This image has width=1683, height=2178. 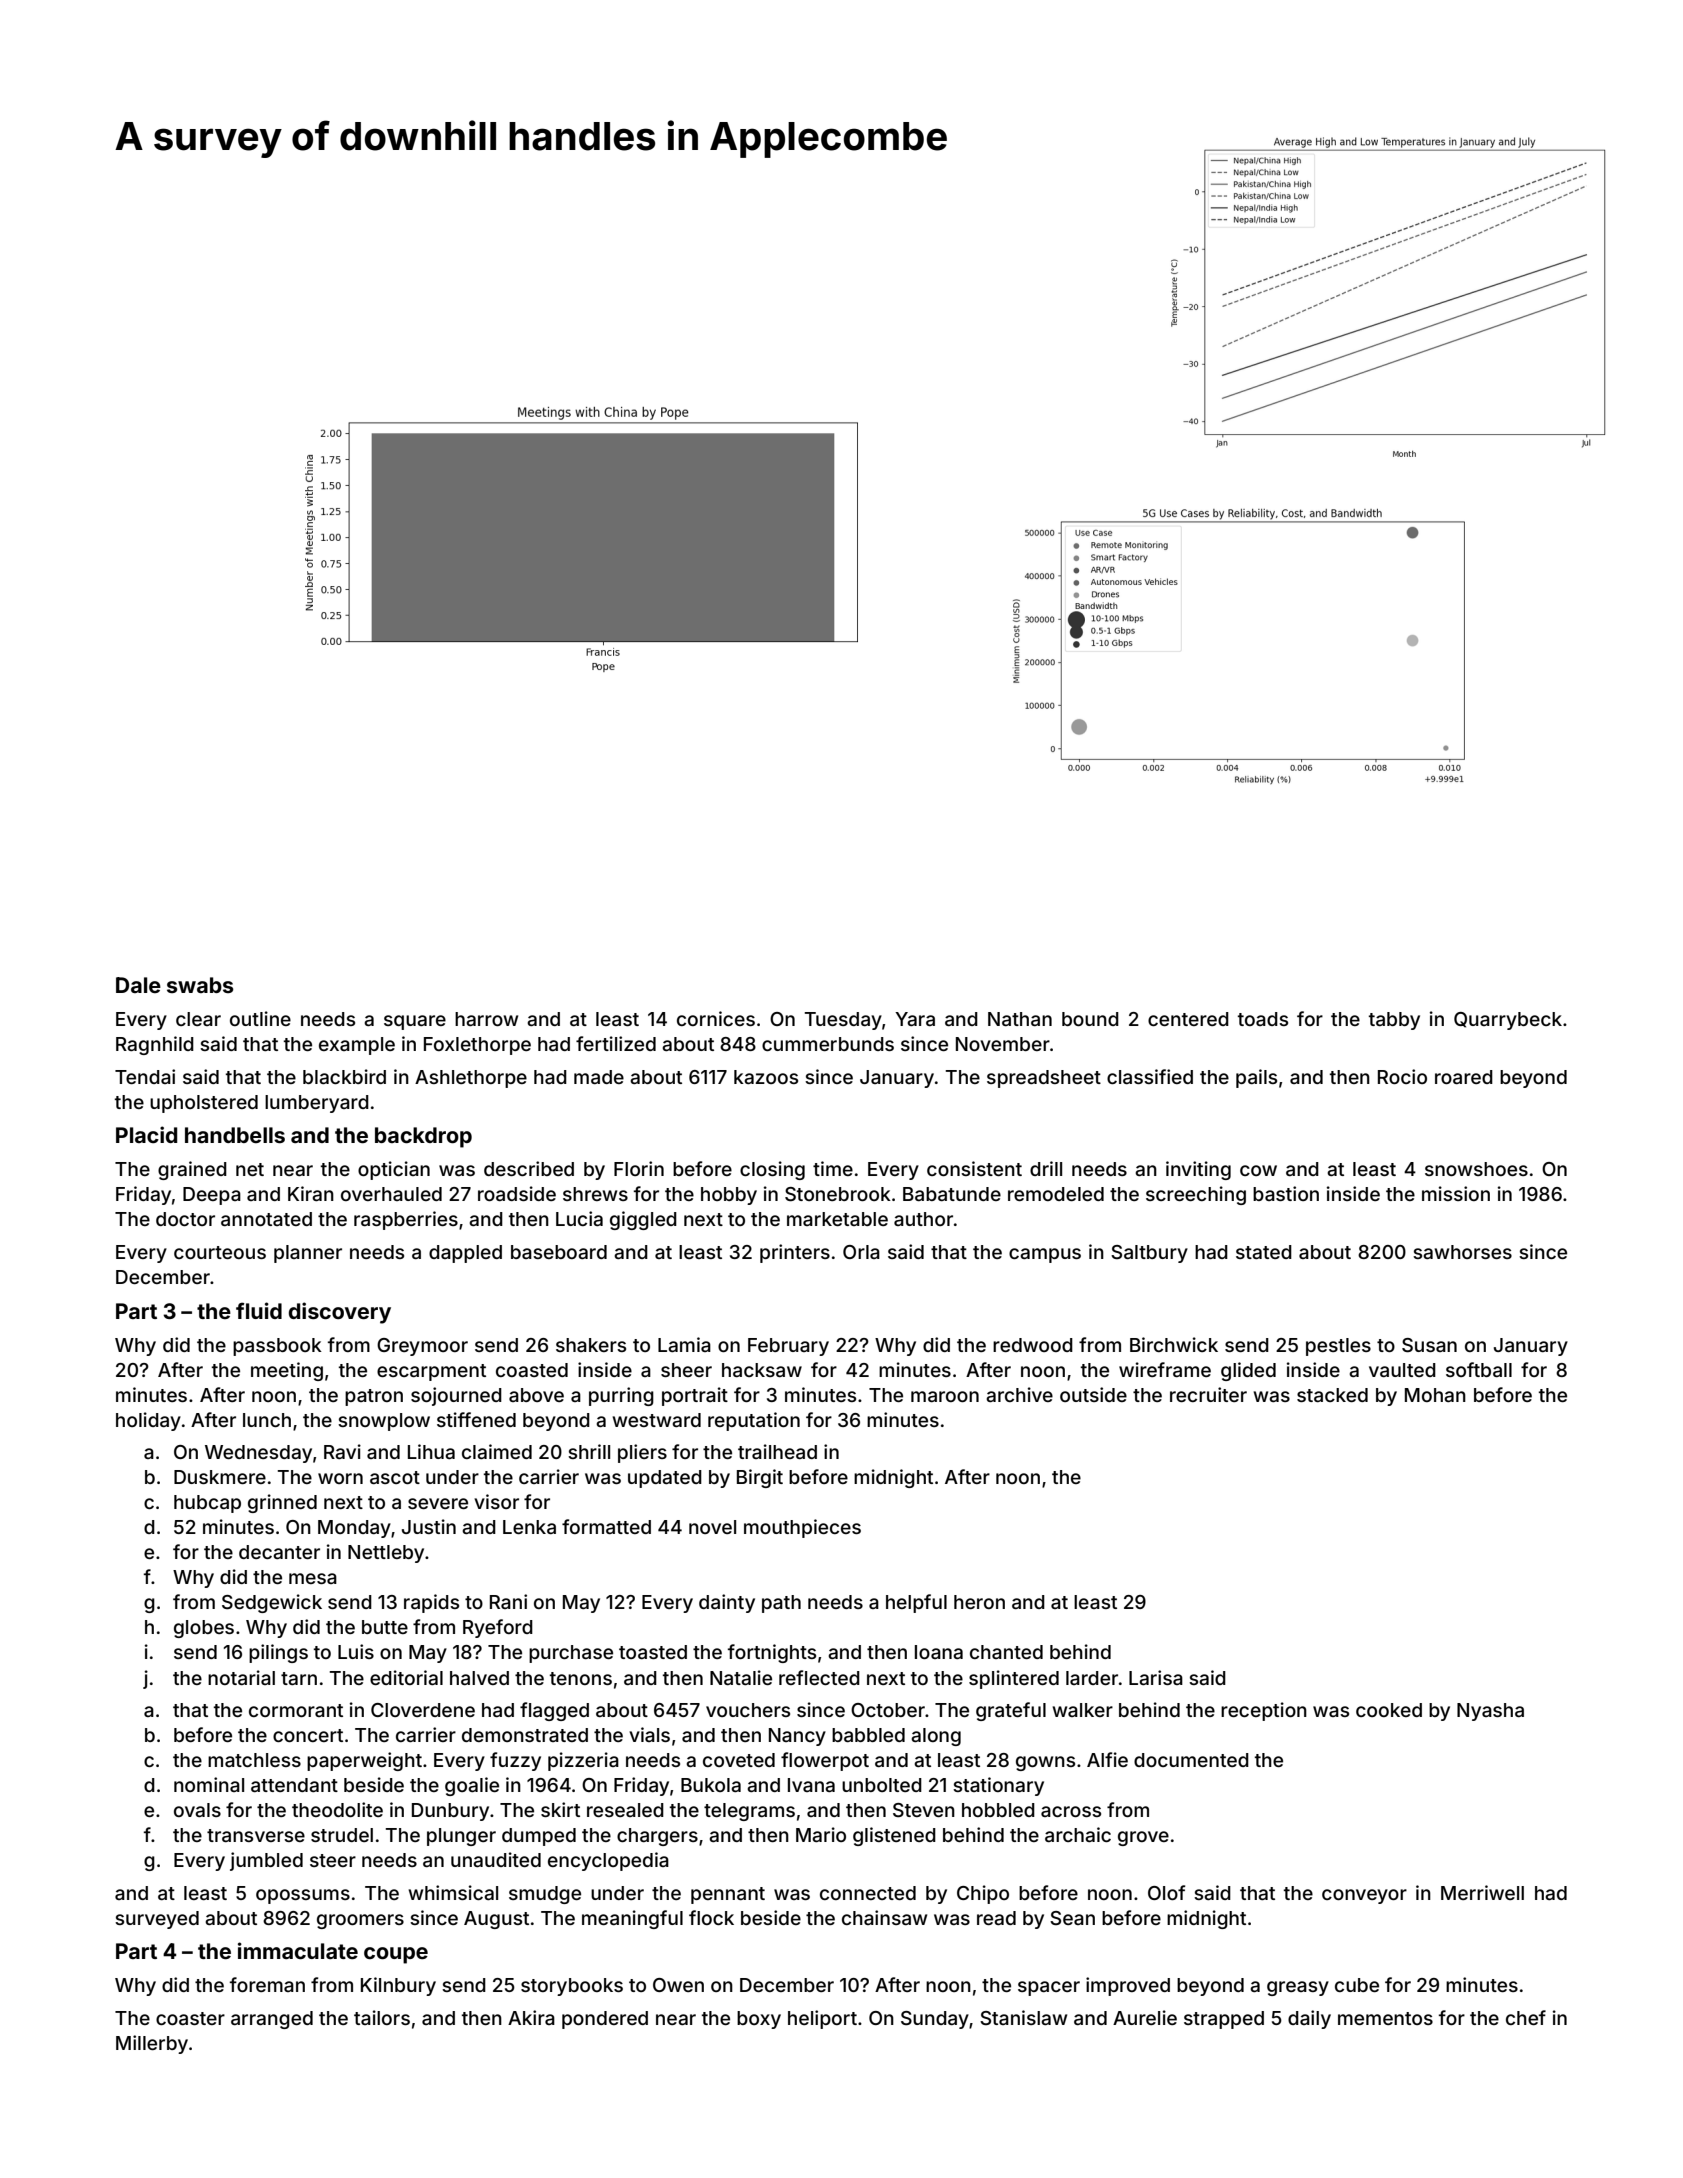 What do you see at coordinates (1429, 1345) in the image?
I see `Susan` at bounding box center [1429, 1345].
